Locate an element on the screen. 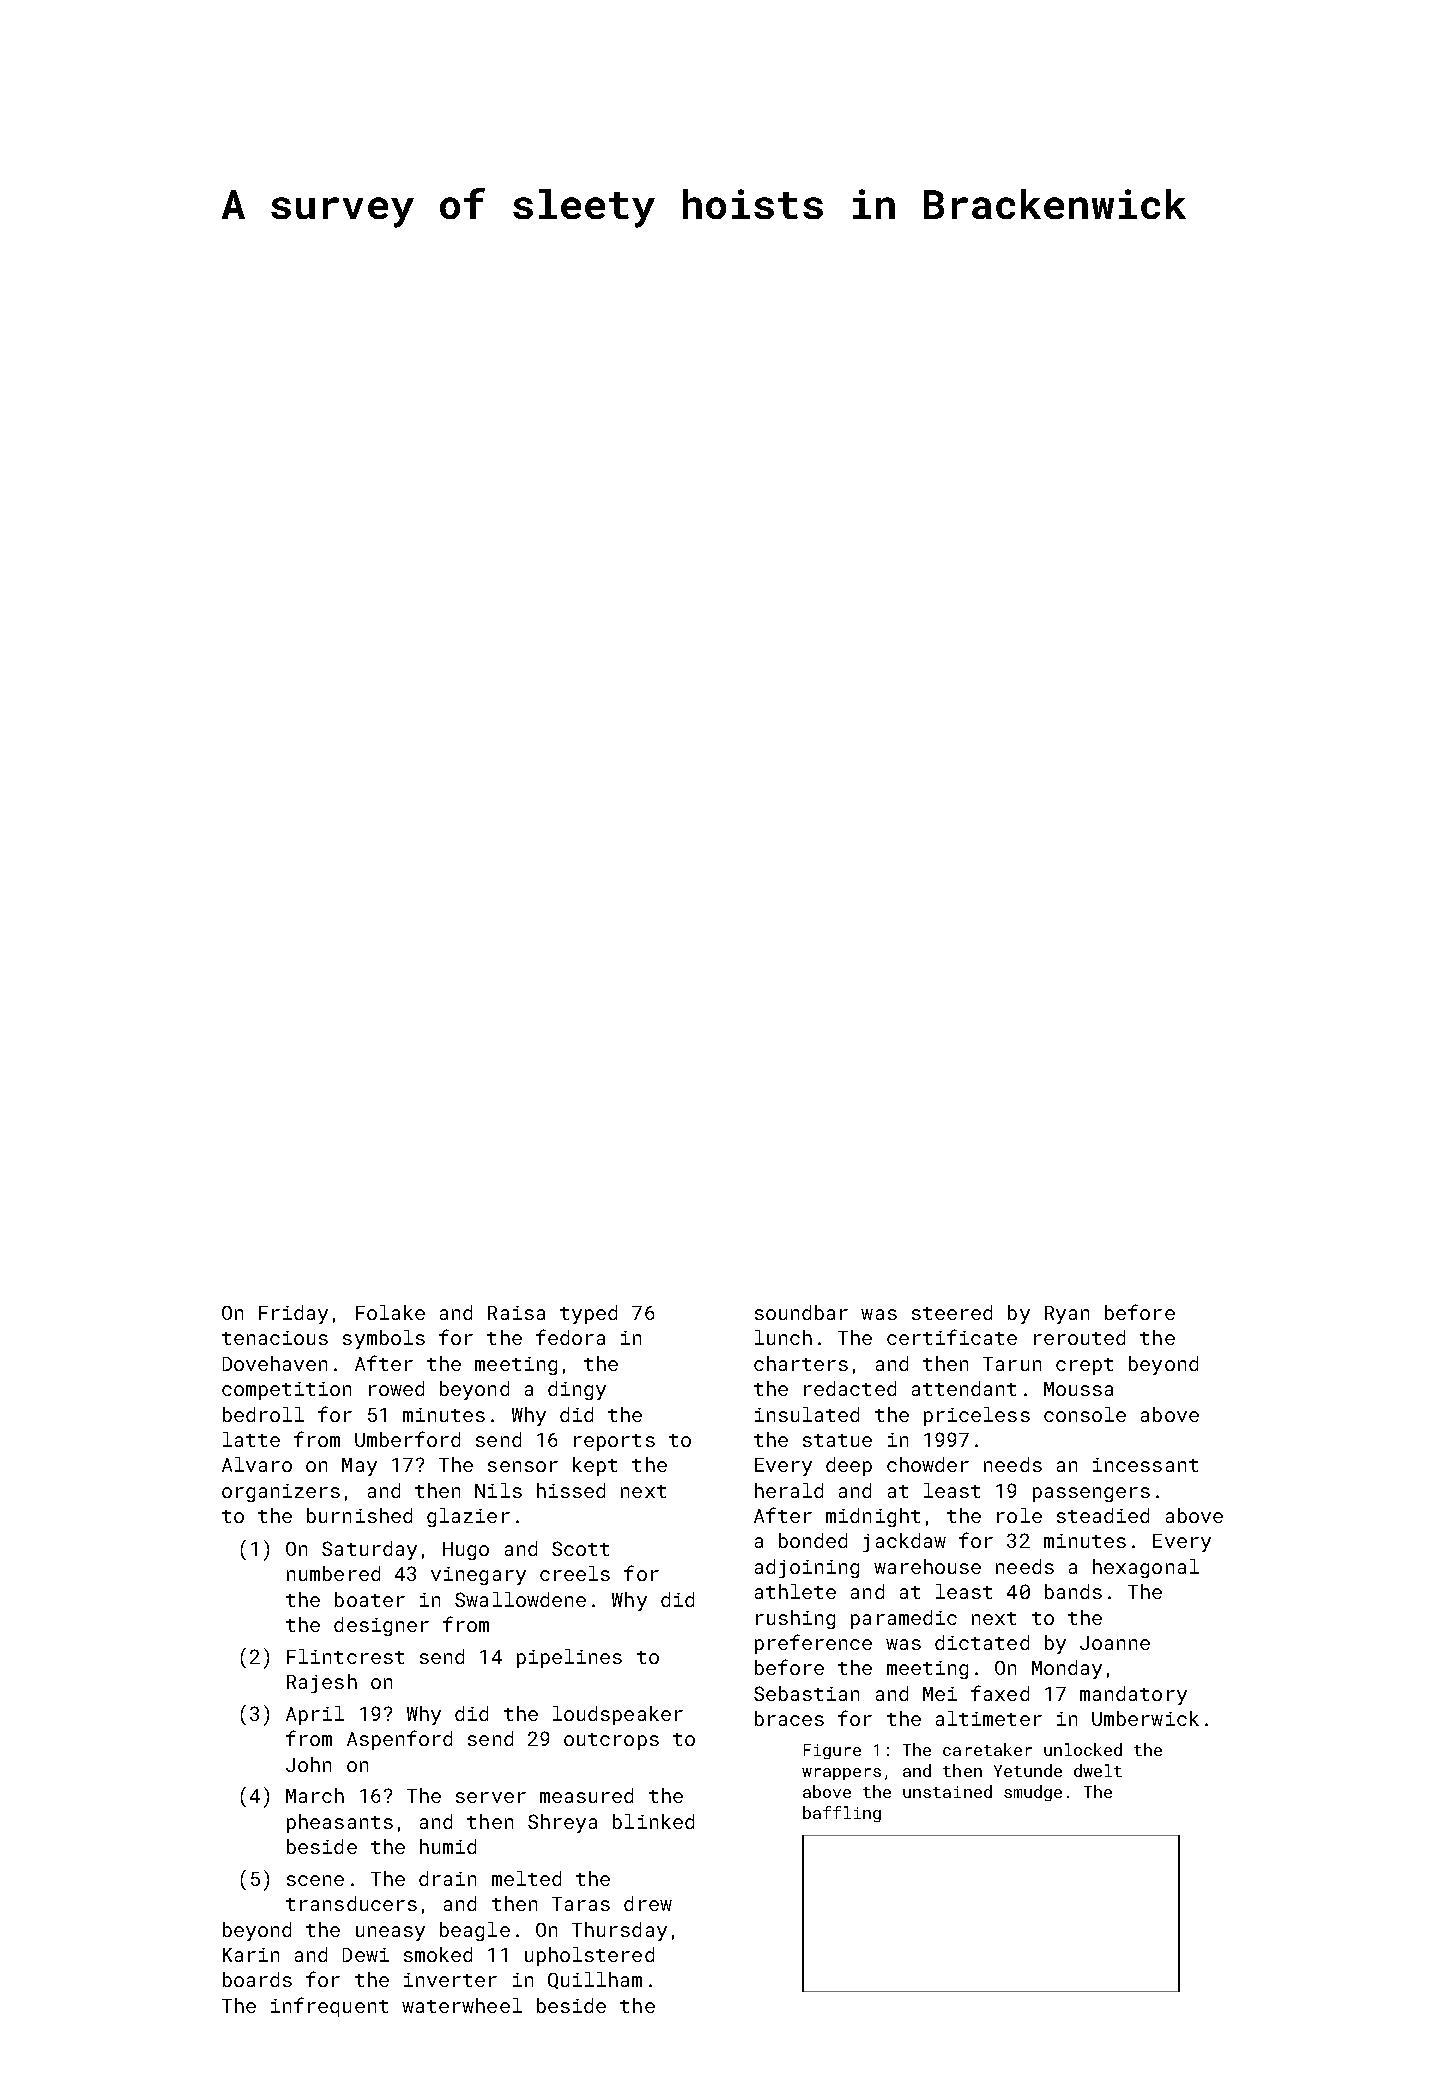  baffling is located at coordinates (842, 1814).
